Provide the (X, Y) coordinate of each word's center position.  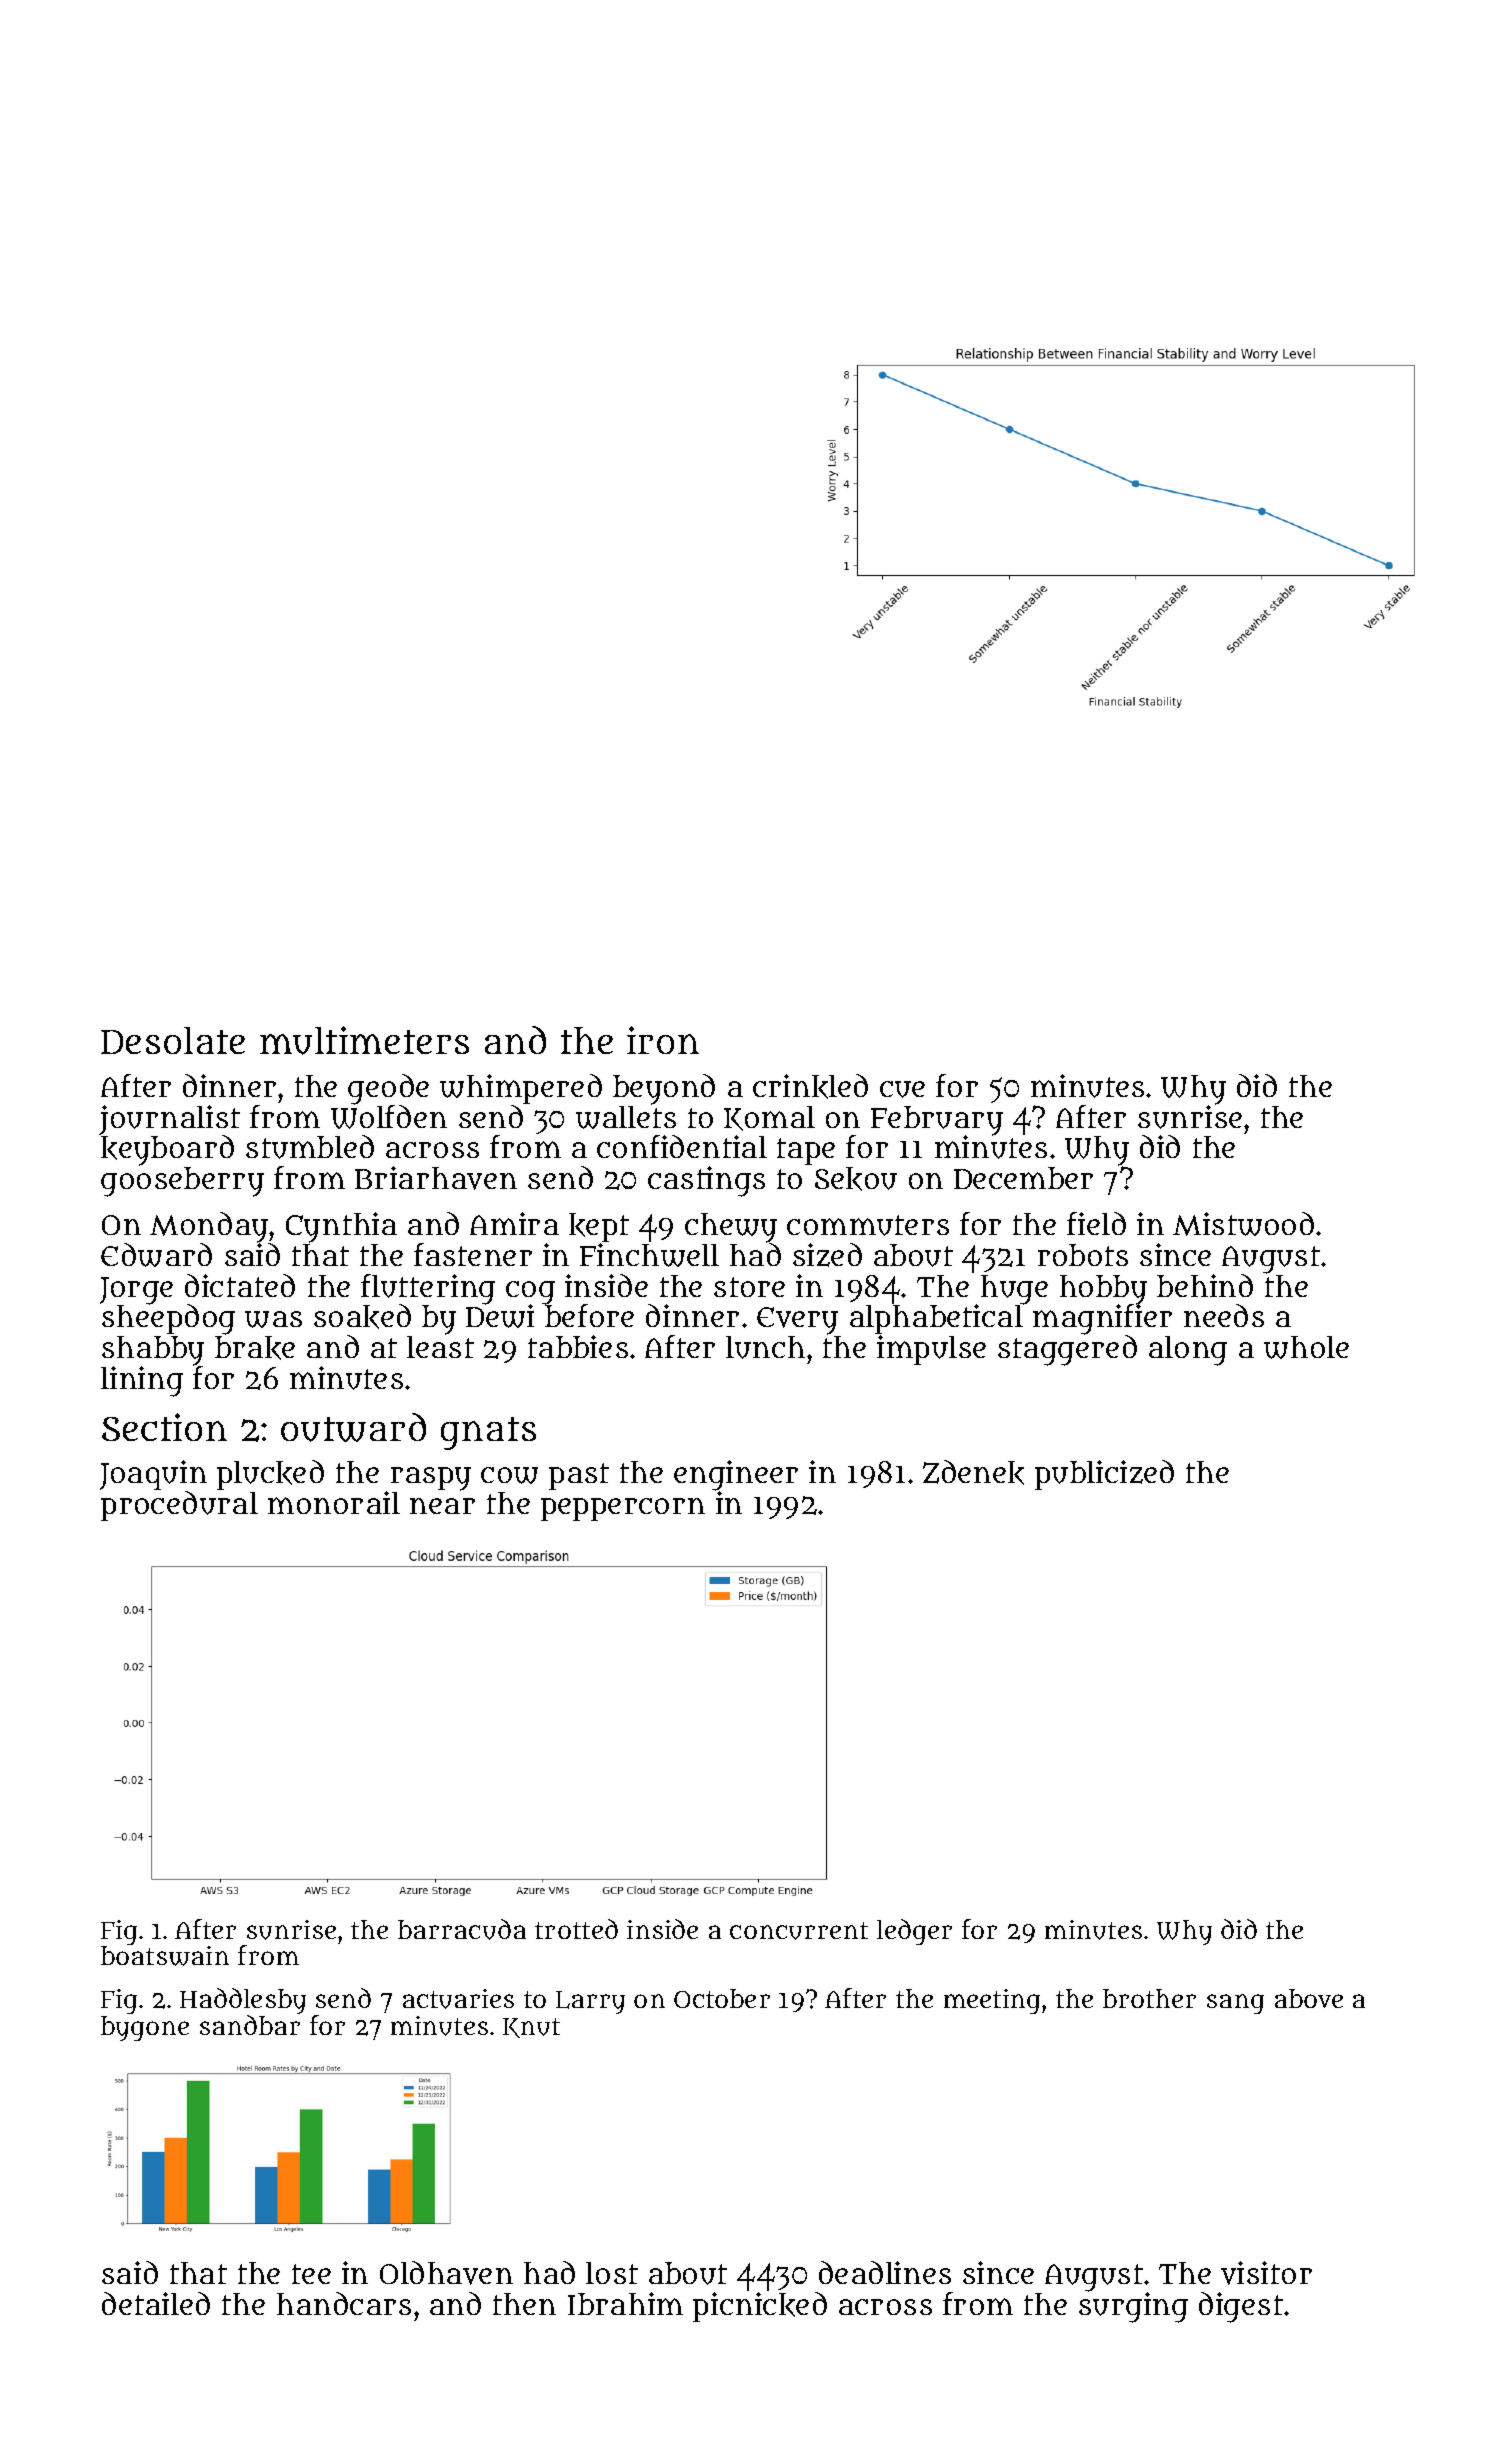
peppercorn (623, 1509)
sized (827, 1255)
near (442, 1506)
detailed (156, 2303)
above (1309, 1998)
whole (1306, 1347)
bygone (145, 2028)
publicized (1104, 1475)
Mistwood (1243, 1224)
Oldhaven (446, 2273)
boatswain (165, 1956)
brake (255, 1348)
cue (902, 1089)
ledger (914, 1932)
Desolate (173, 1040)
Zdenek (973, 1472)
